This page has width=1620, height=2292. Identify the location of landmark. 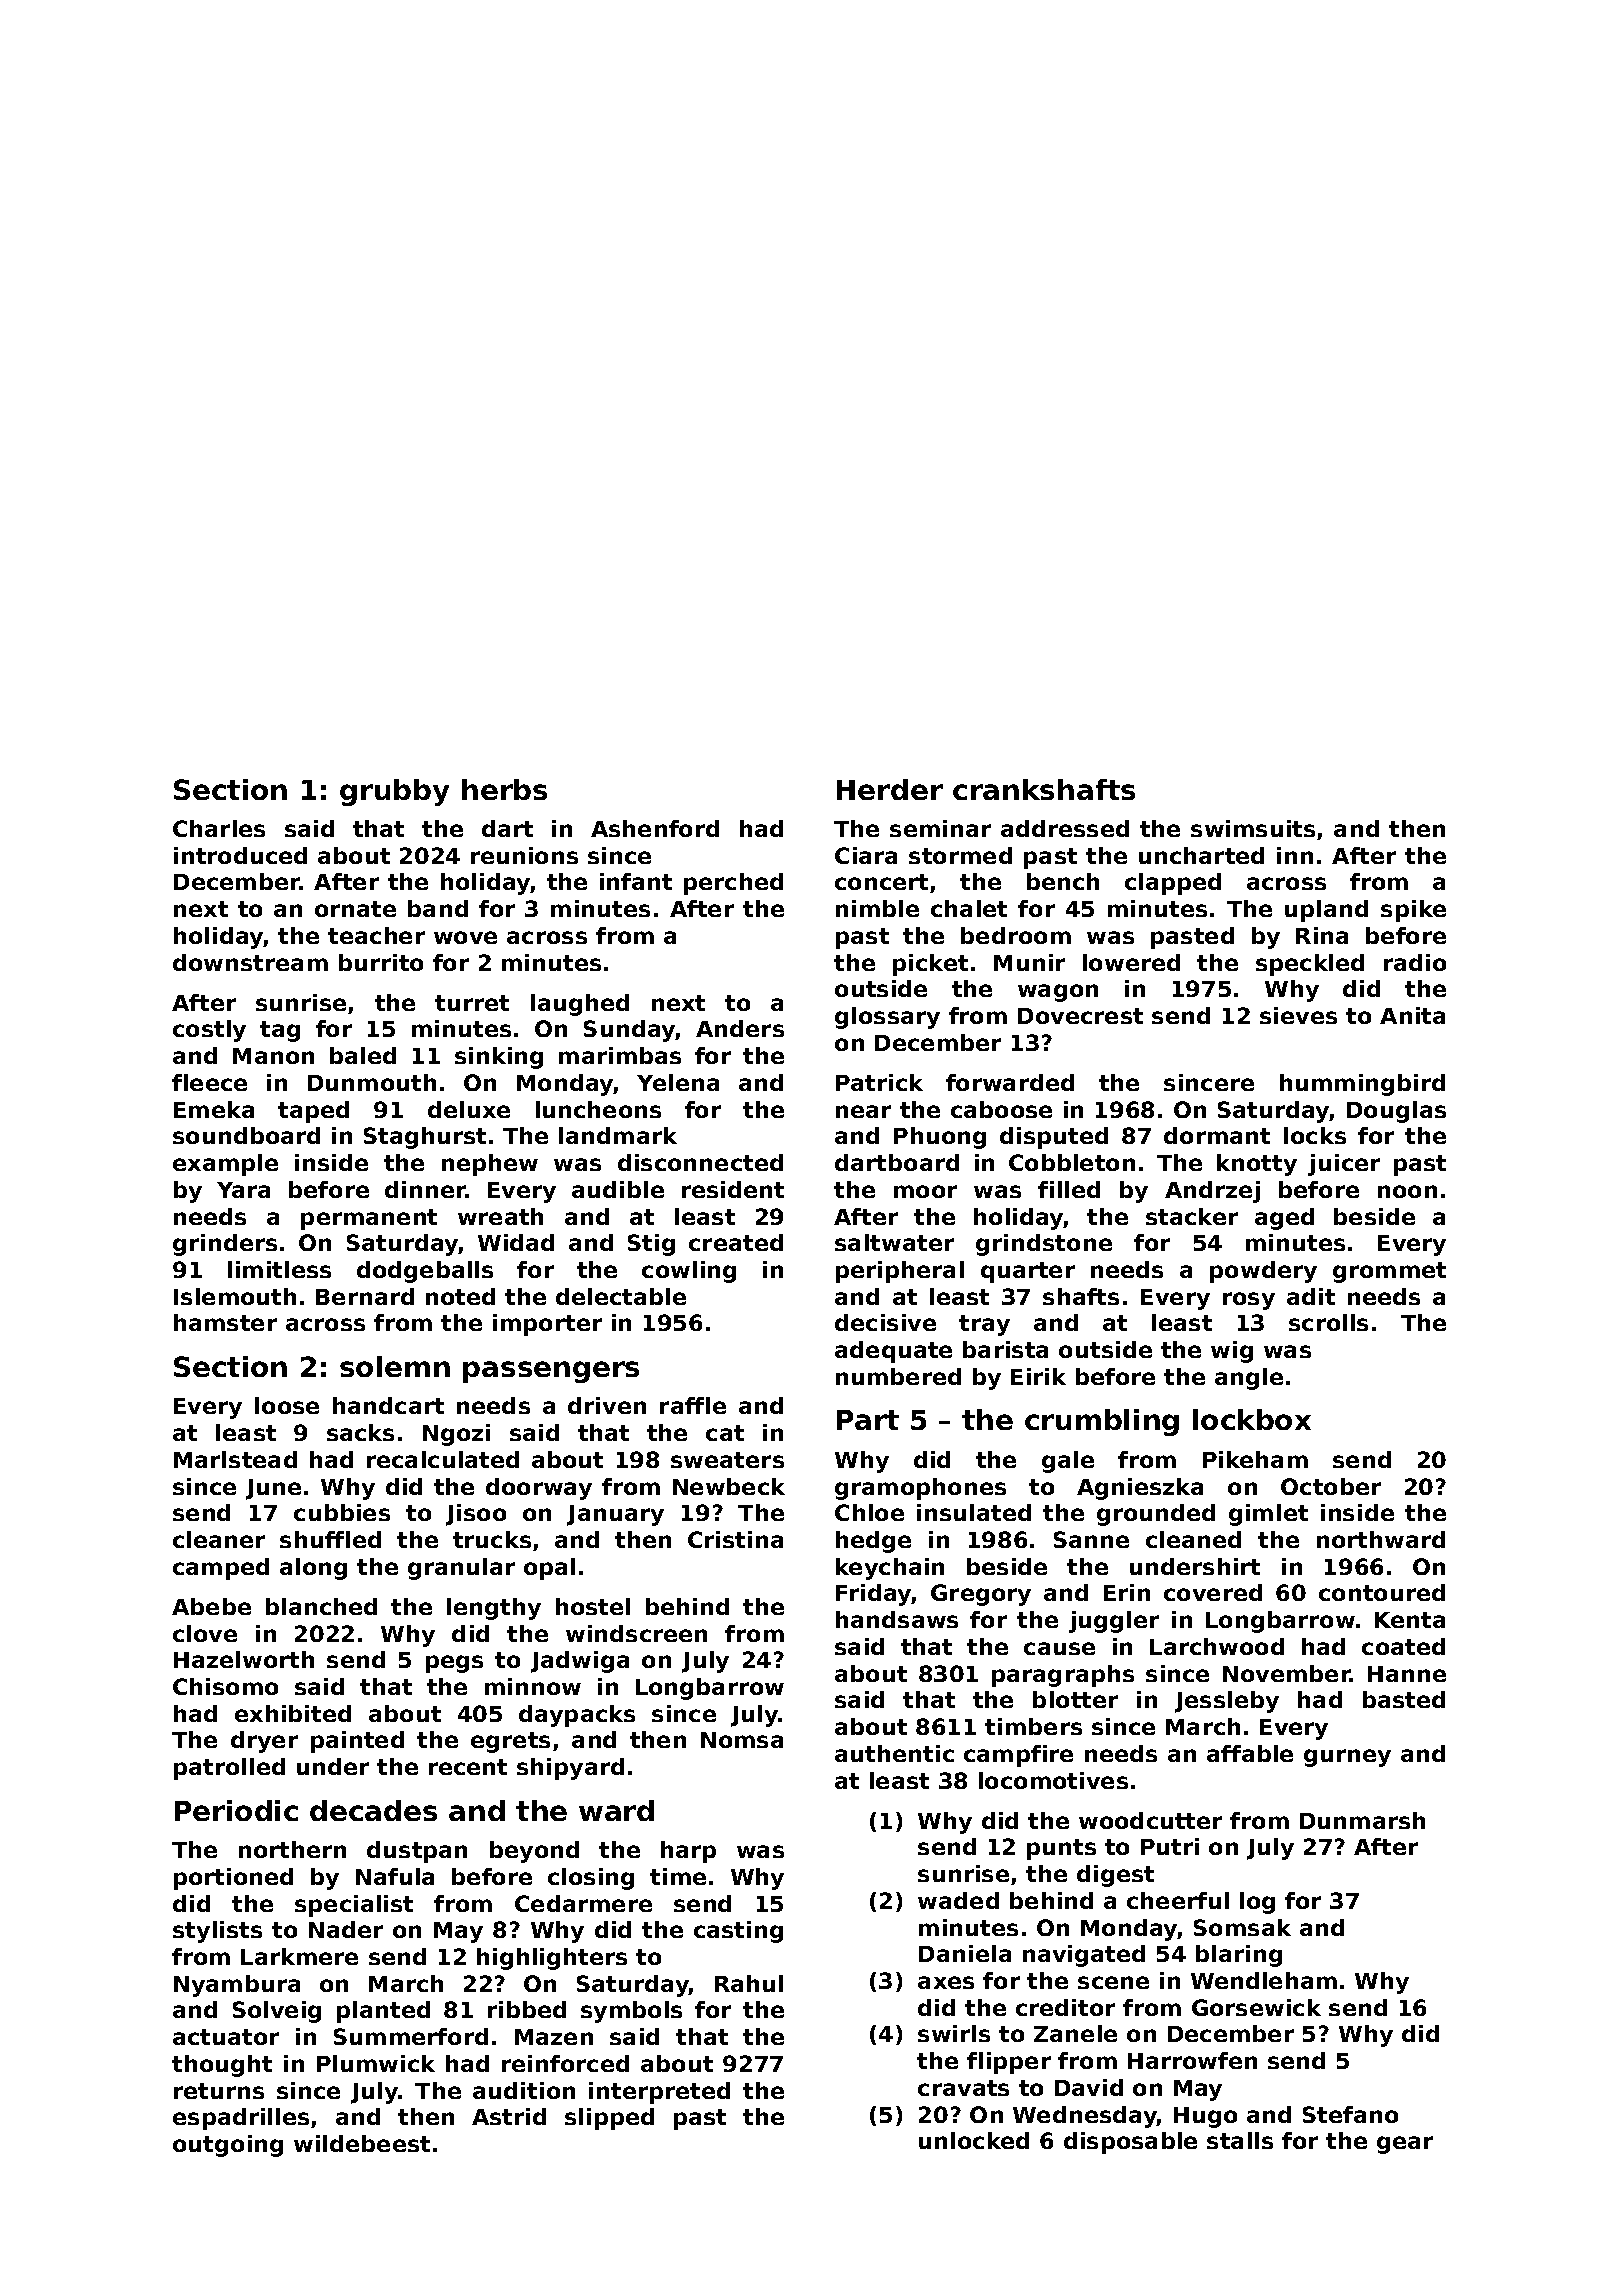
(618, 1135).
